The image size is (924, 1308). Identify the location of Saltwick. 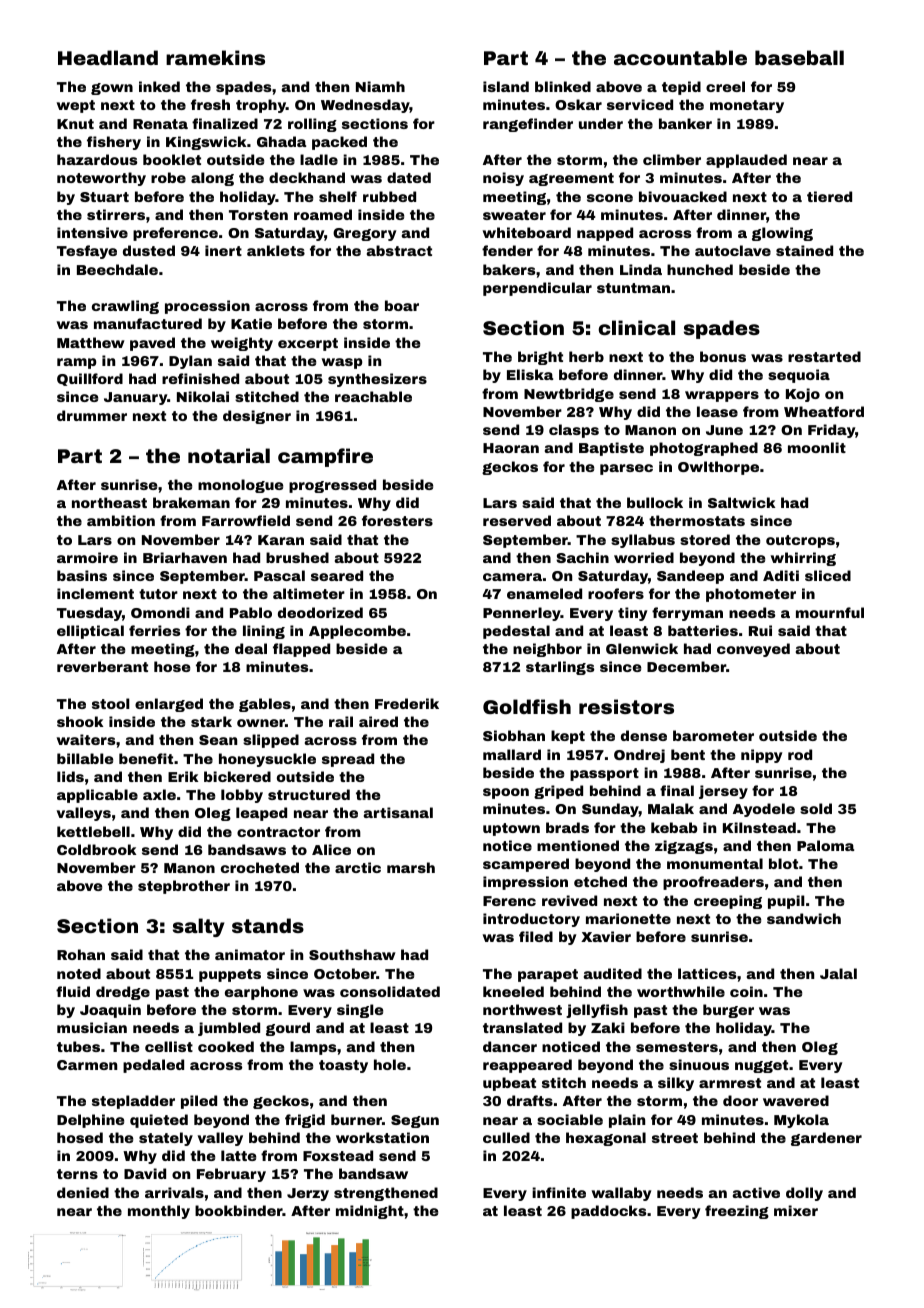
(741, 502).
